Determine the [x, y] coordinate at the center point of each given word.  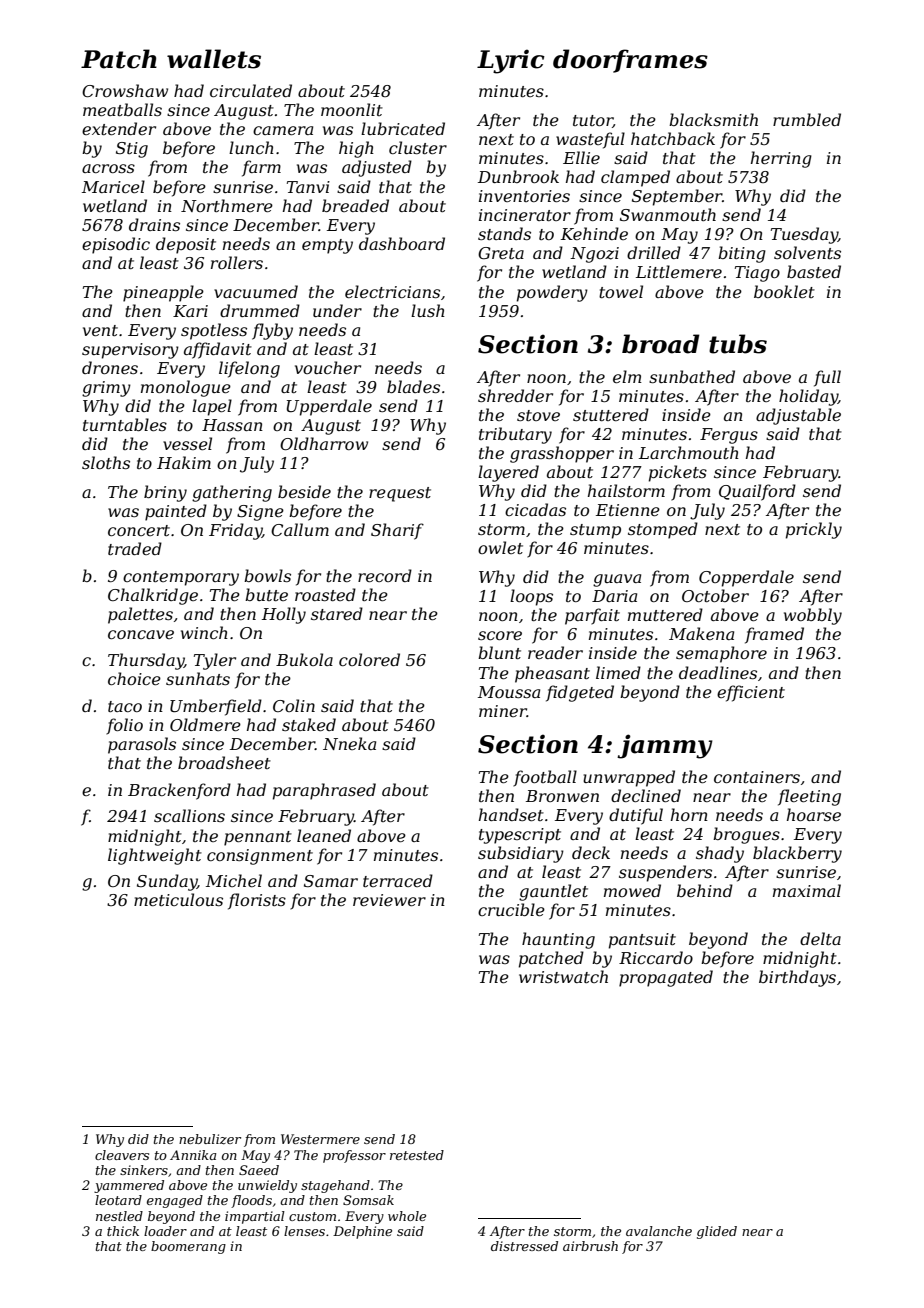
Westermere [320, 1139]
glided [717, 1232]
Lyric [511, 61]
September [677, 197]
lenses [304, 1231]
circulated [251, 90]
